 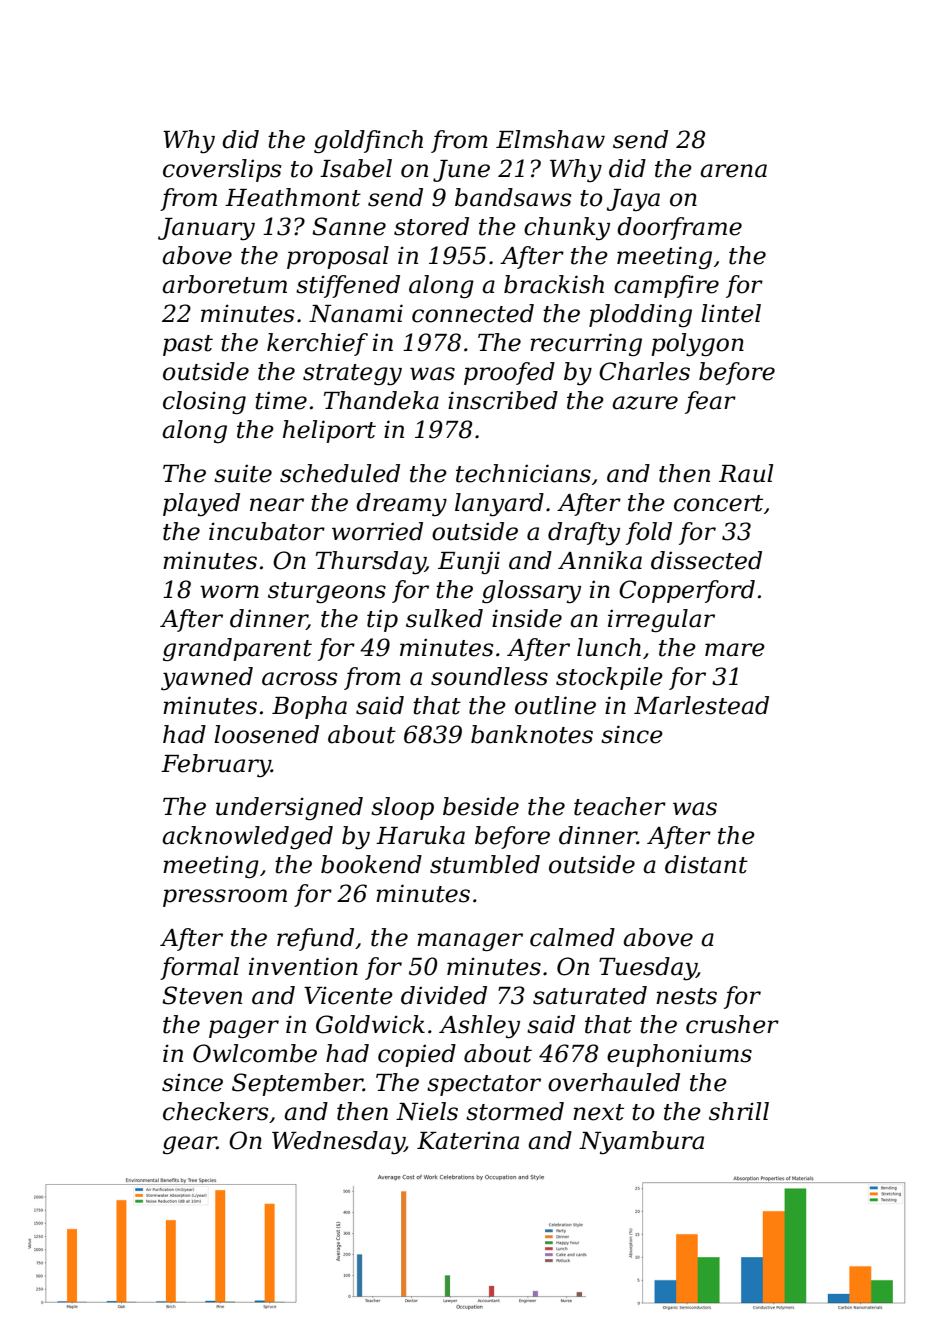 What do you see at coordinates (377, 531) in the screenshot?
I see `worried` at bounding box center [377, 531].
